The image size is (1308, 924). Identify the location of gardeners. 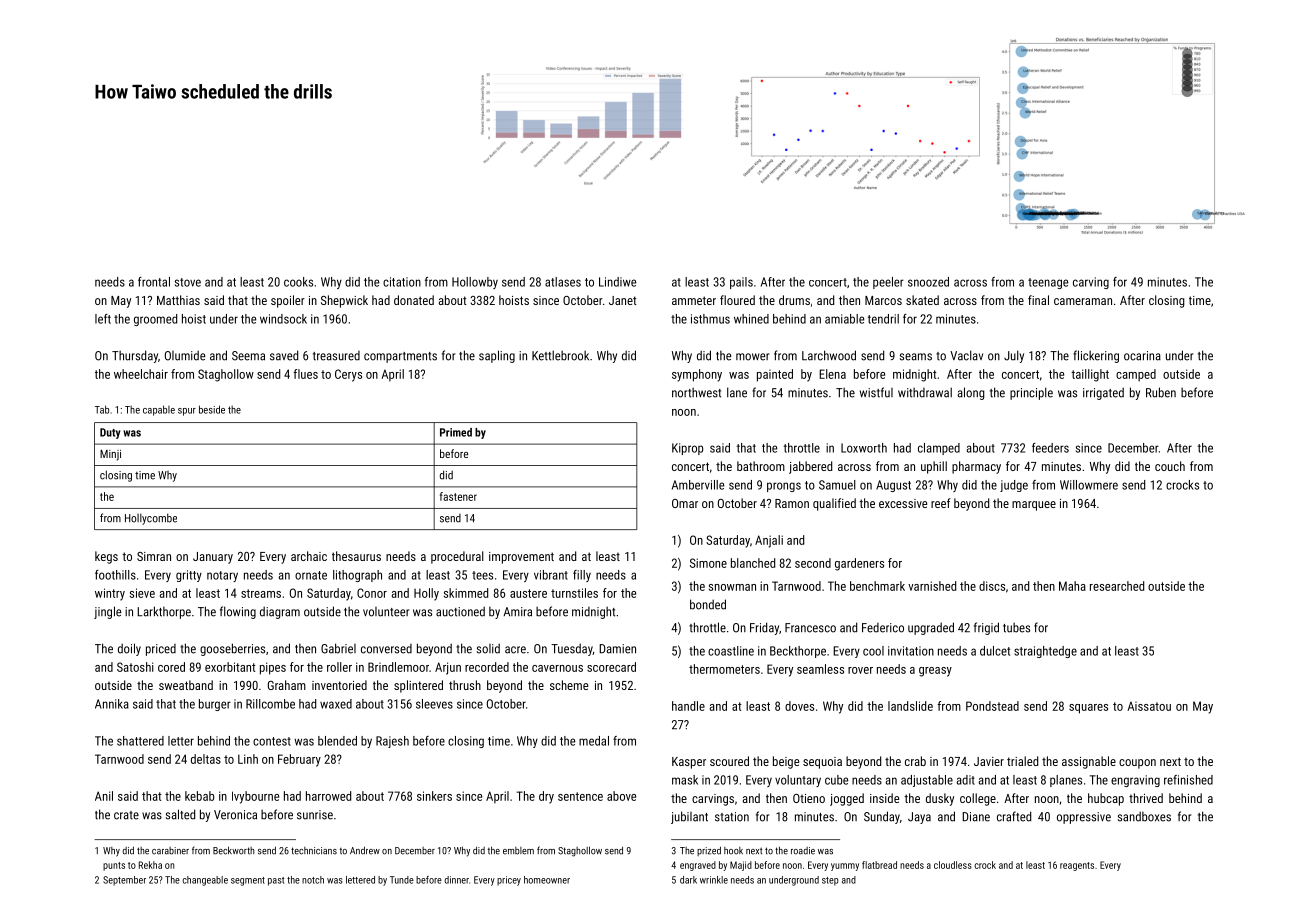
(859, 564).
